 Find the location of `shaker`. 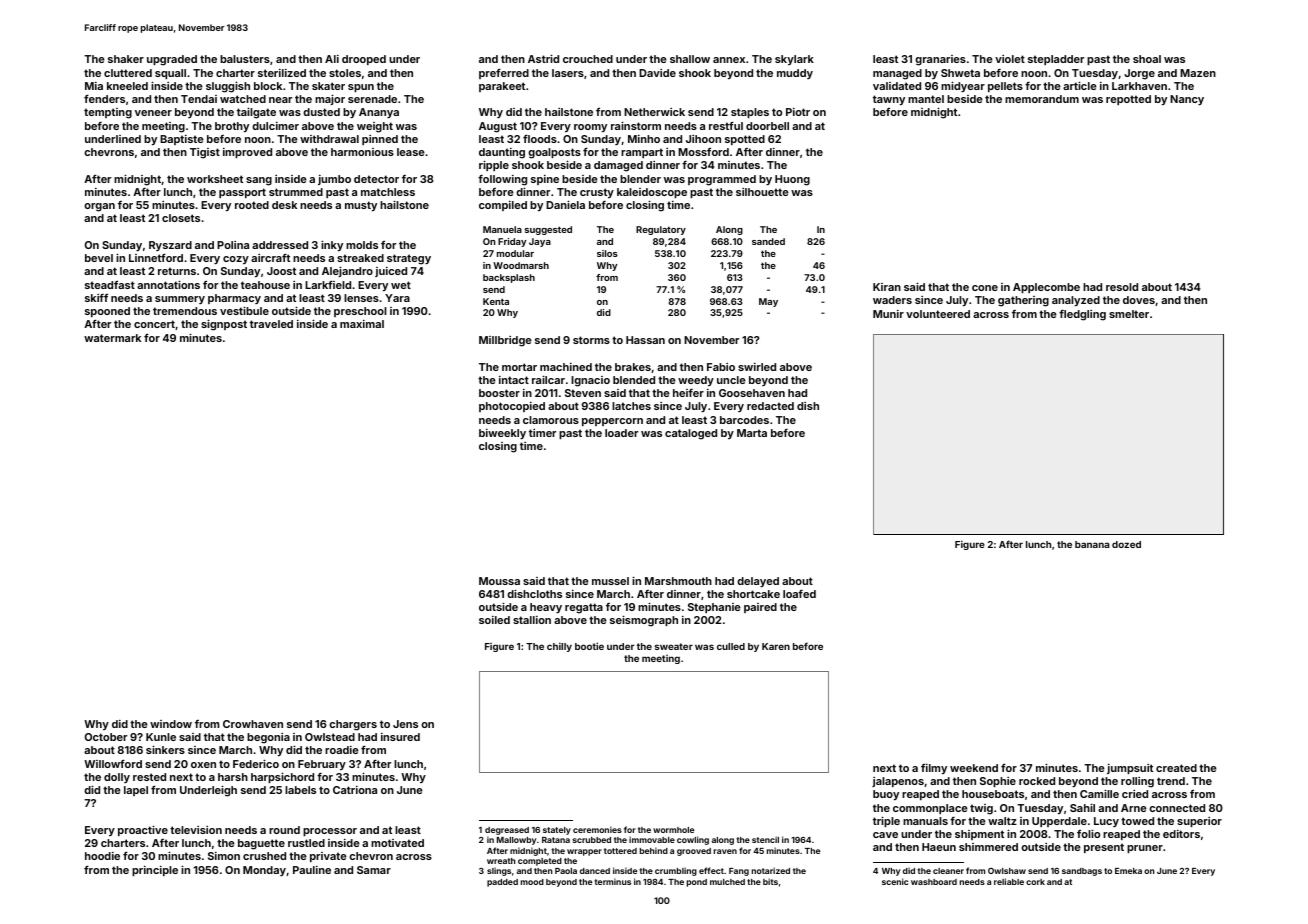

shaker is located at coordinates (126, 59).
